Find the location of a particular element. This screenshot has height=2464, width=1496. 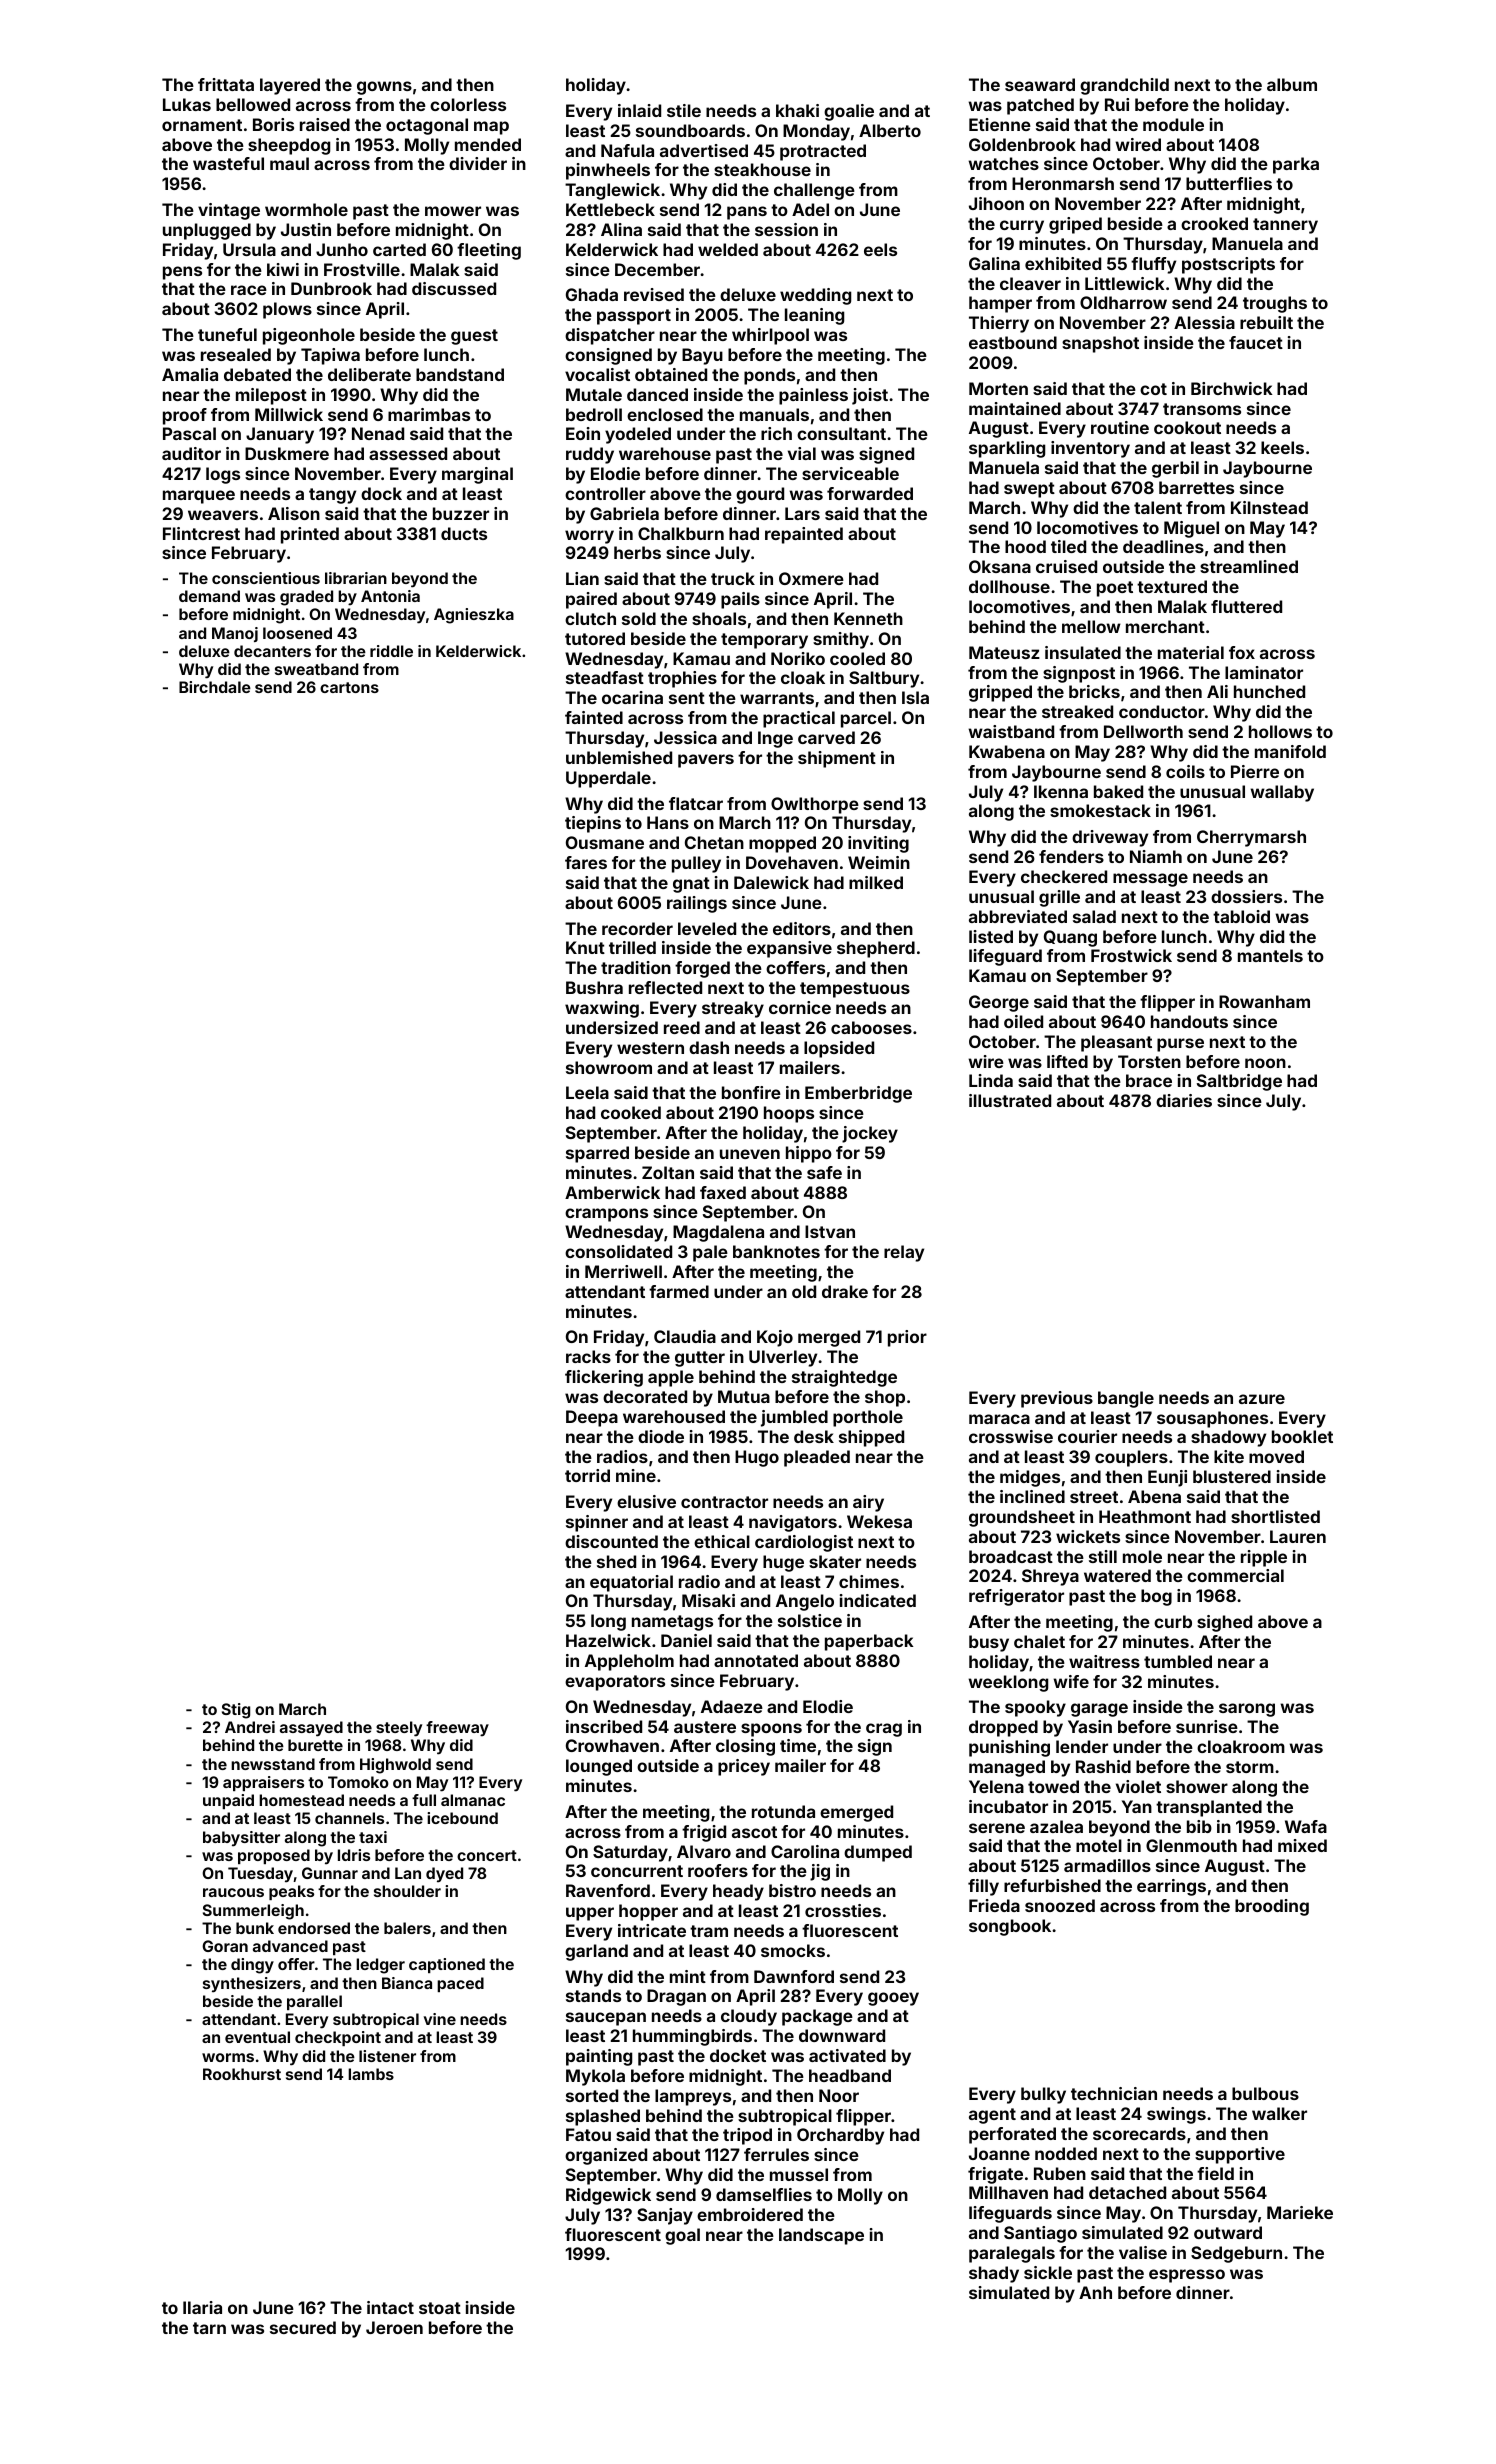

smokestack is located at coordinates (1100, 810).
